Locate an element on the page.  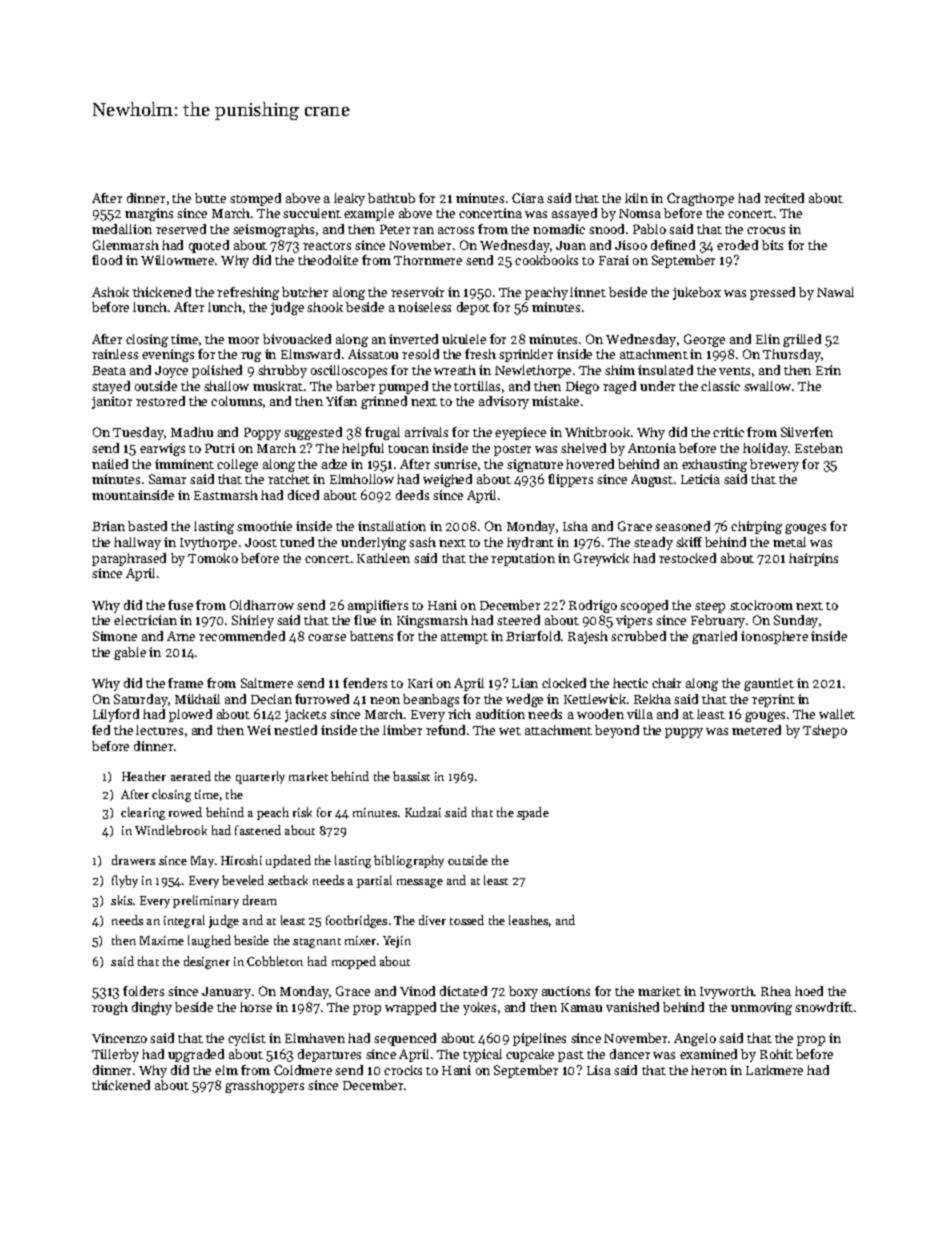
metal is located at coordinates (789, 542).
